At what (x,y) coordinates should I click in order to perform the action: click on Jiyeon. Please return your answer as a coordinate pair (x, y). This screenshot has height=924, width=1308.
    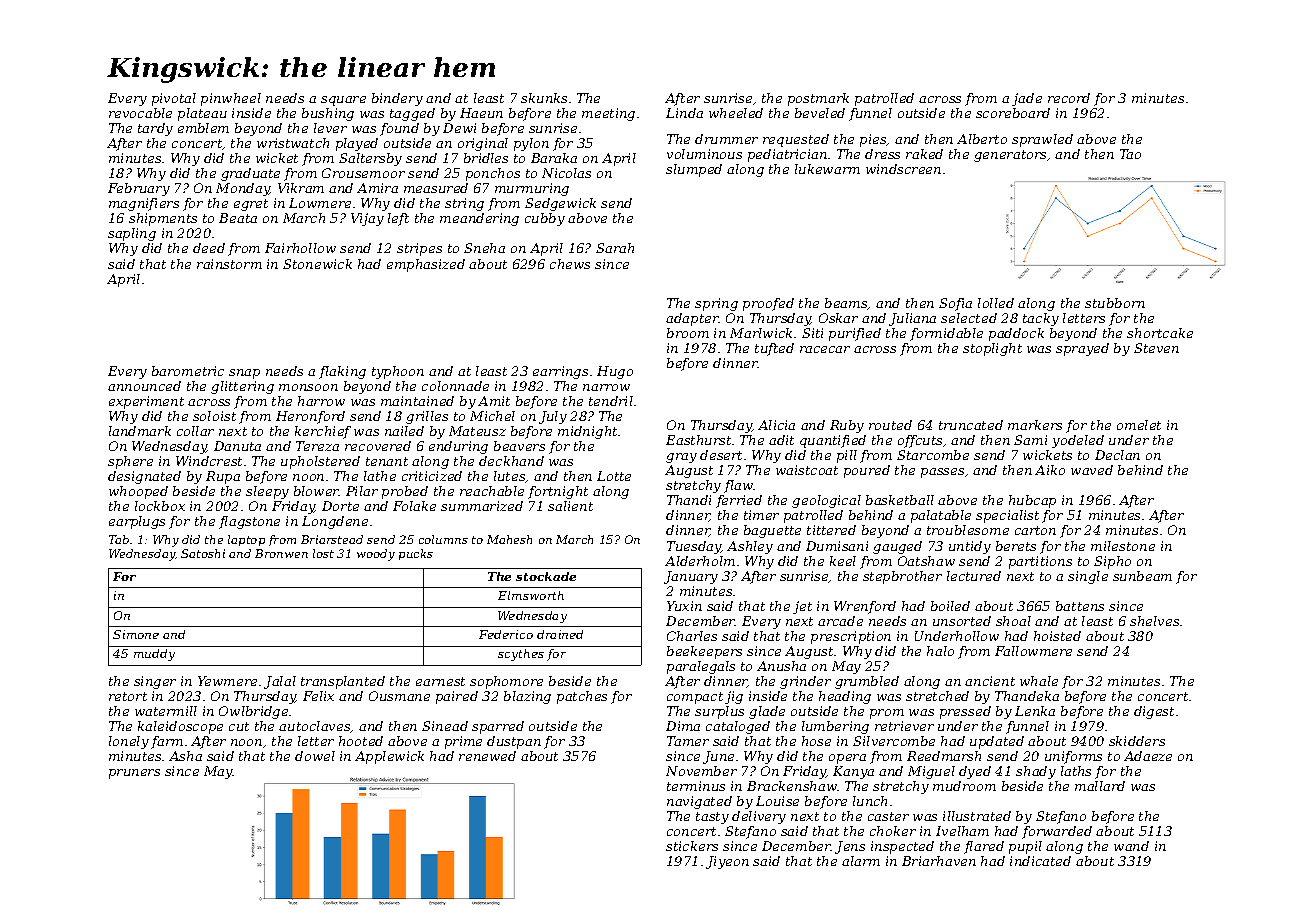
    Looking at the image, I should click on (727, 862).
